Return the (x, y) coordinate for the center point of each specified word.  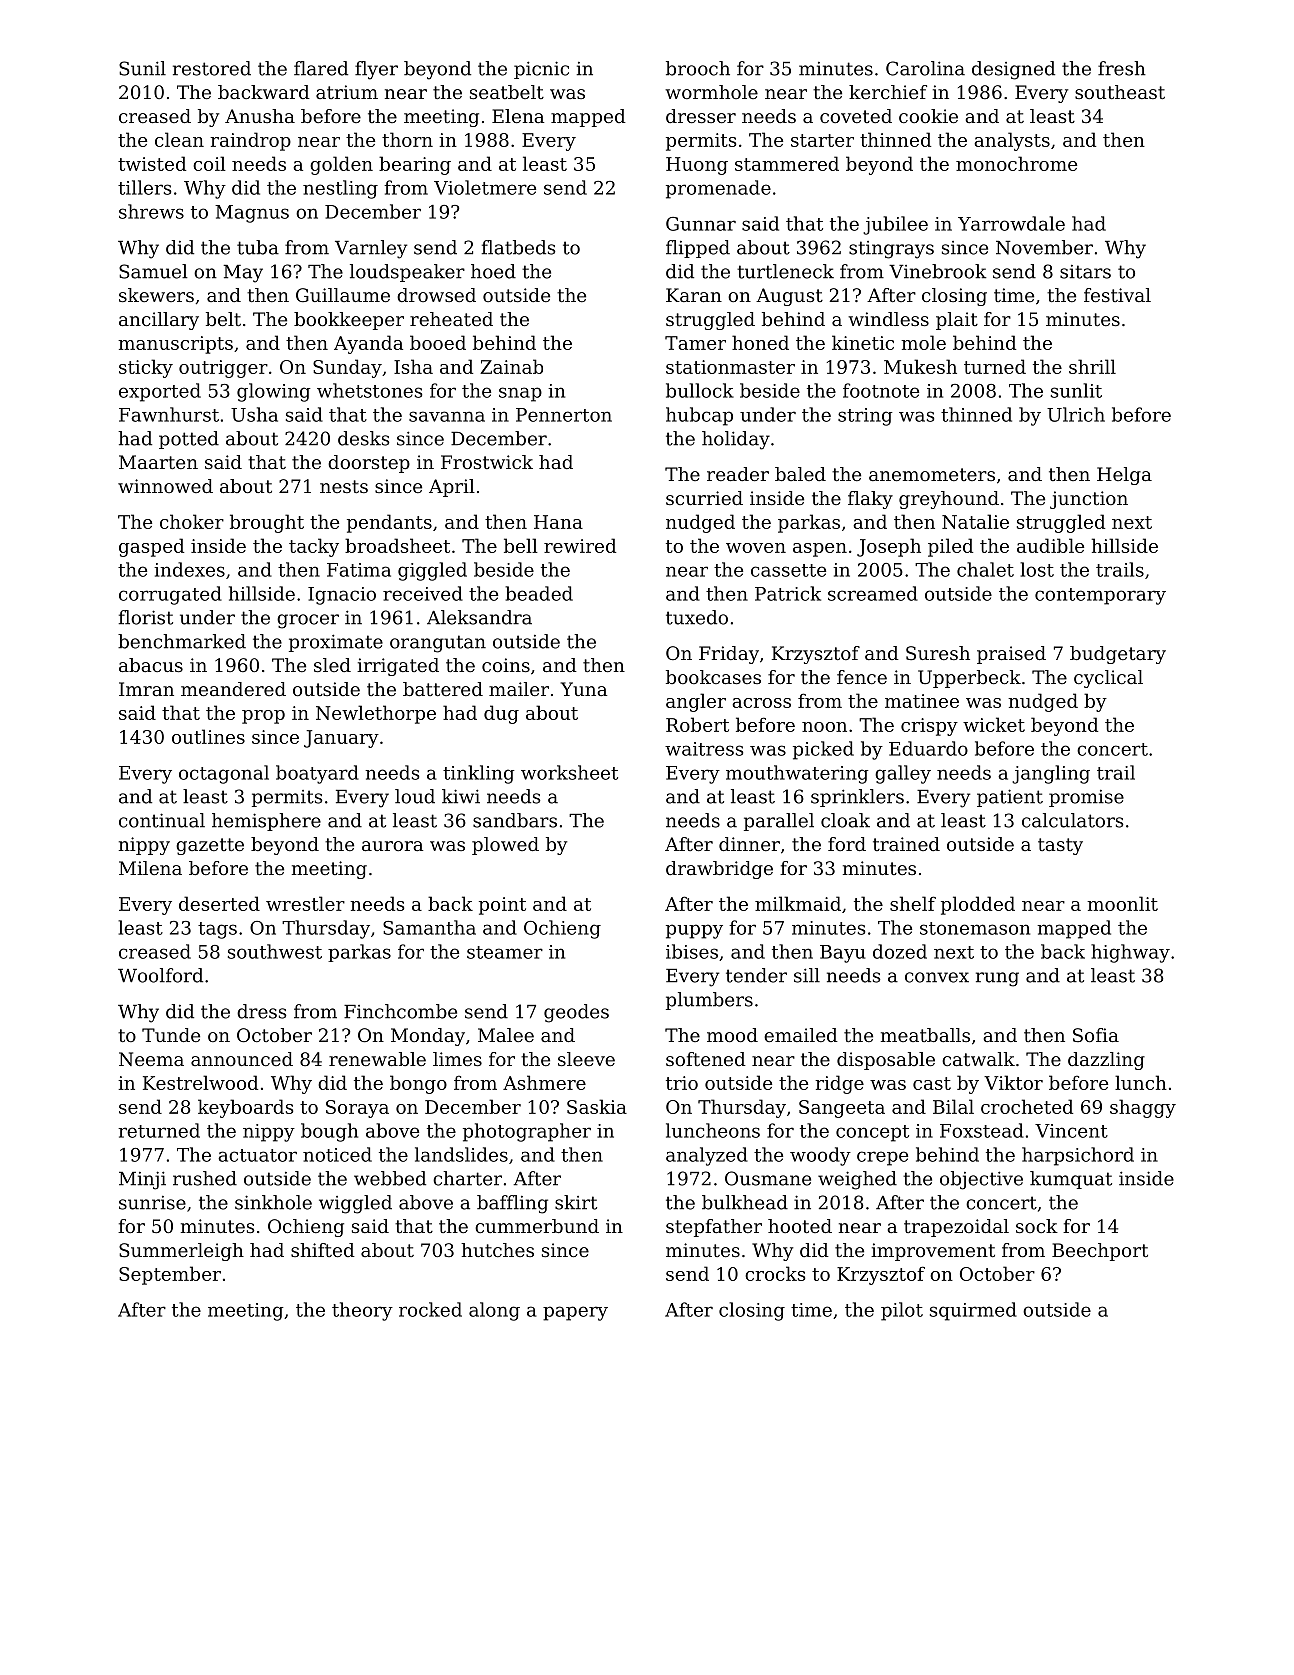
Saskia (597, 1106)
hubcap (699, 416)
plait (957, 321)
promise (1086, 798)
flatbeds (519, 247)
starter (822, 140)
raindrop (250, 141)
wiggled (355, 1204)
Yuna (584, 689)
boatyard (317, 774)
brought (267, 523)
